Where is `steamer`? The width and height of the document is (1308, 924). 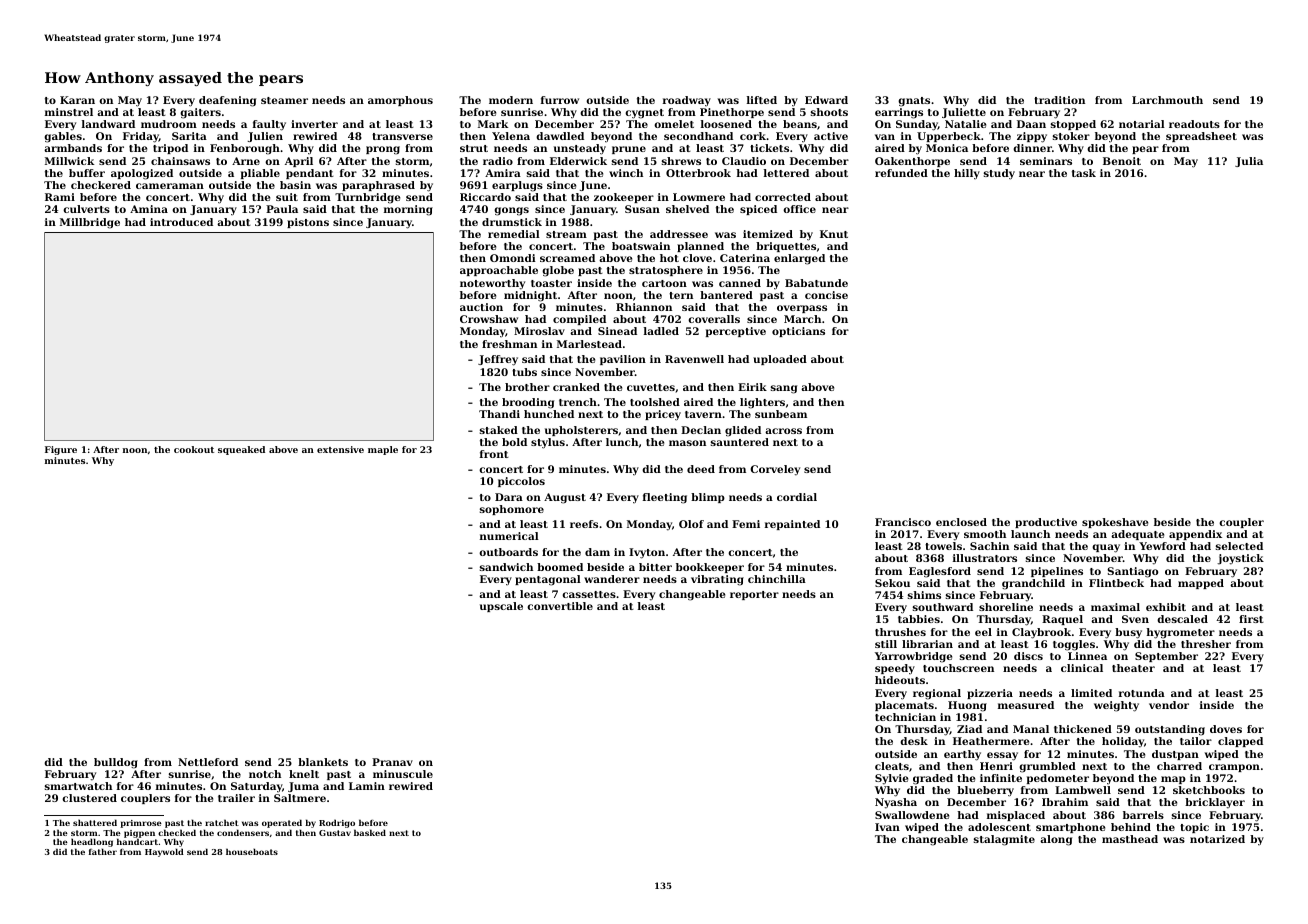 steamer is located at coordinates (284, 100).
